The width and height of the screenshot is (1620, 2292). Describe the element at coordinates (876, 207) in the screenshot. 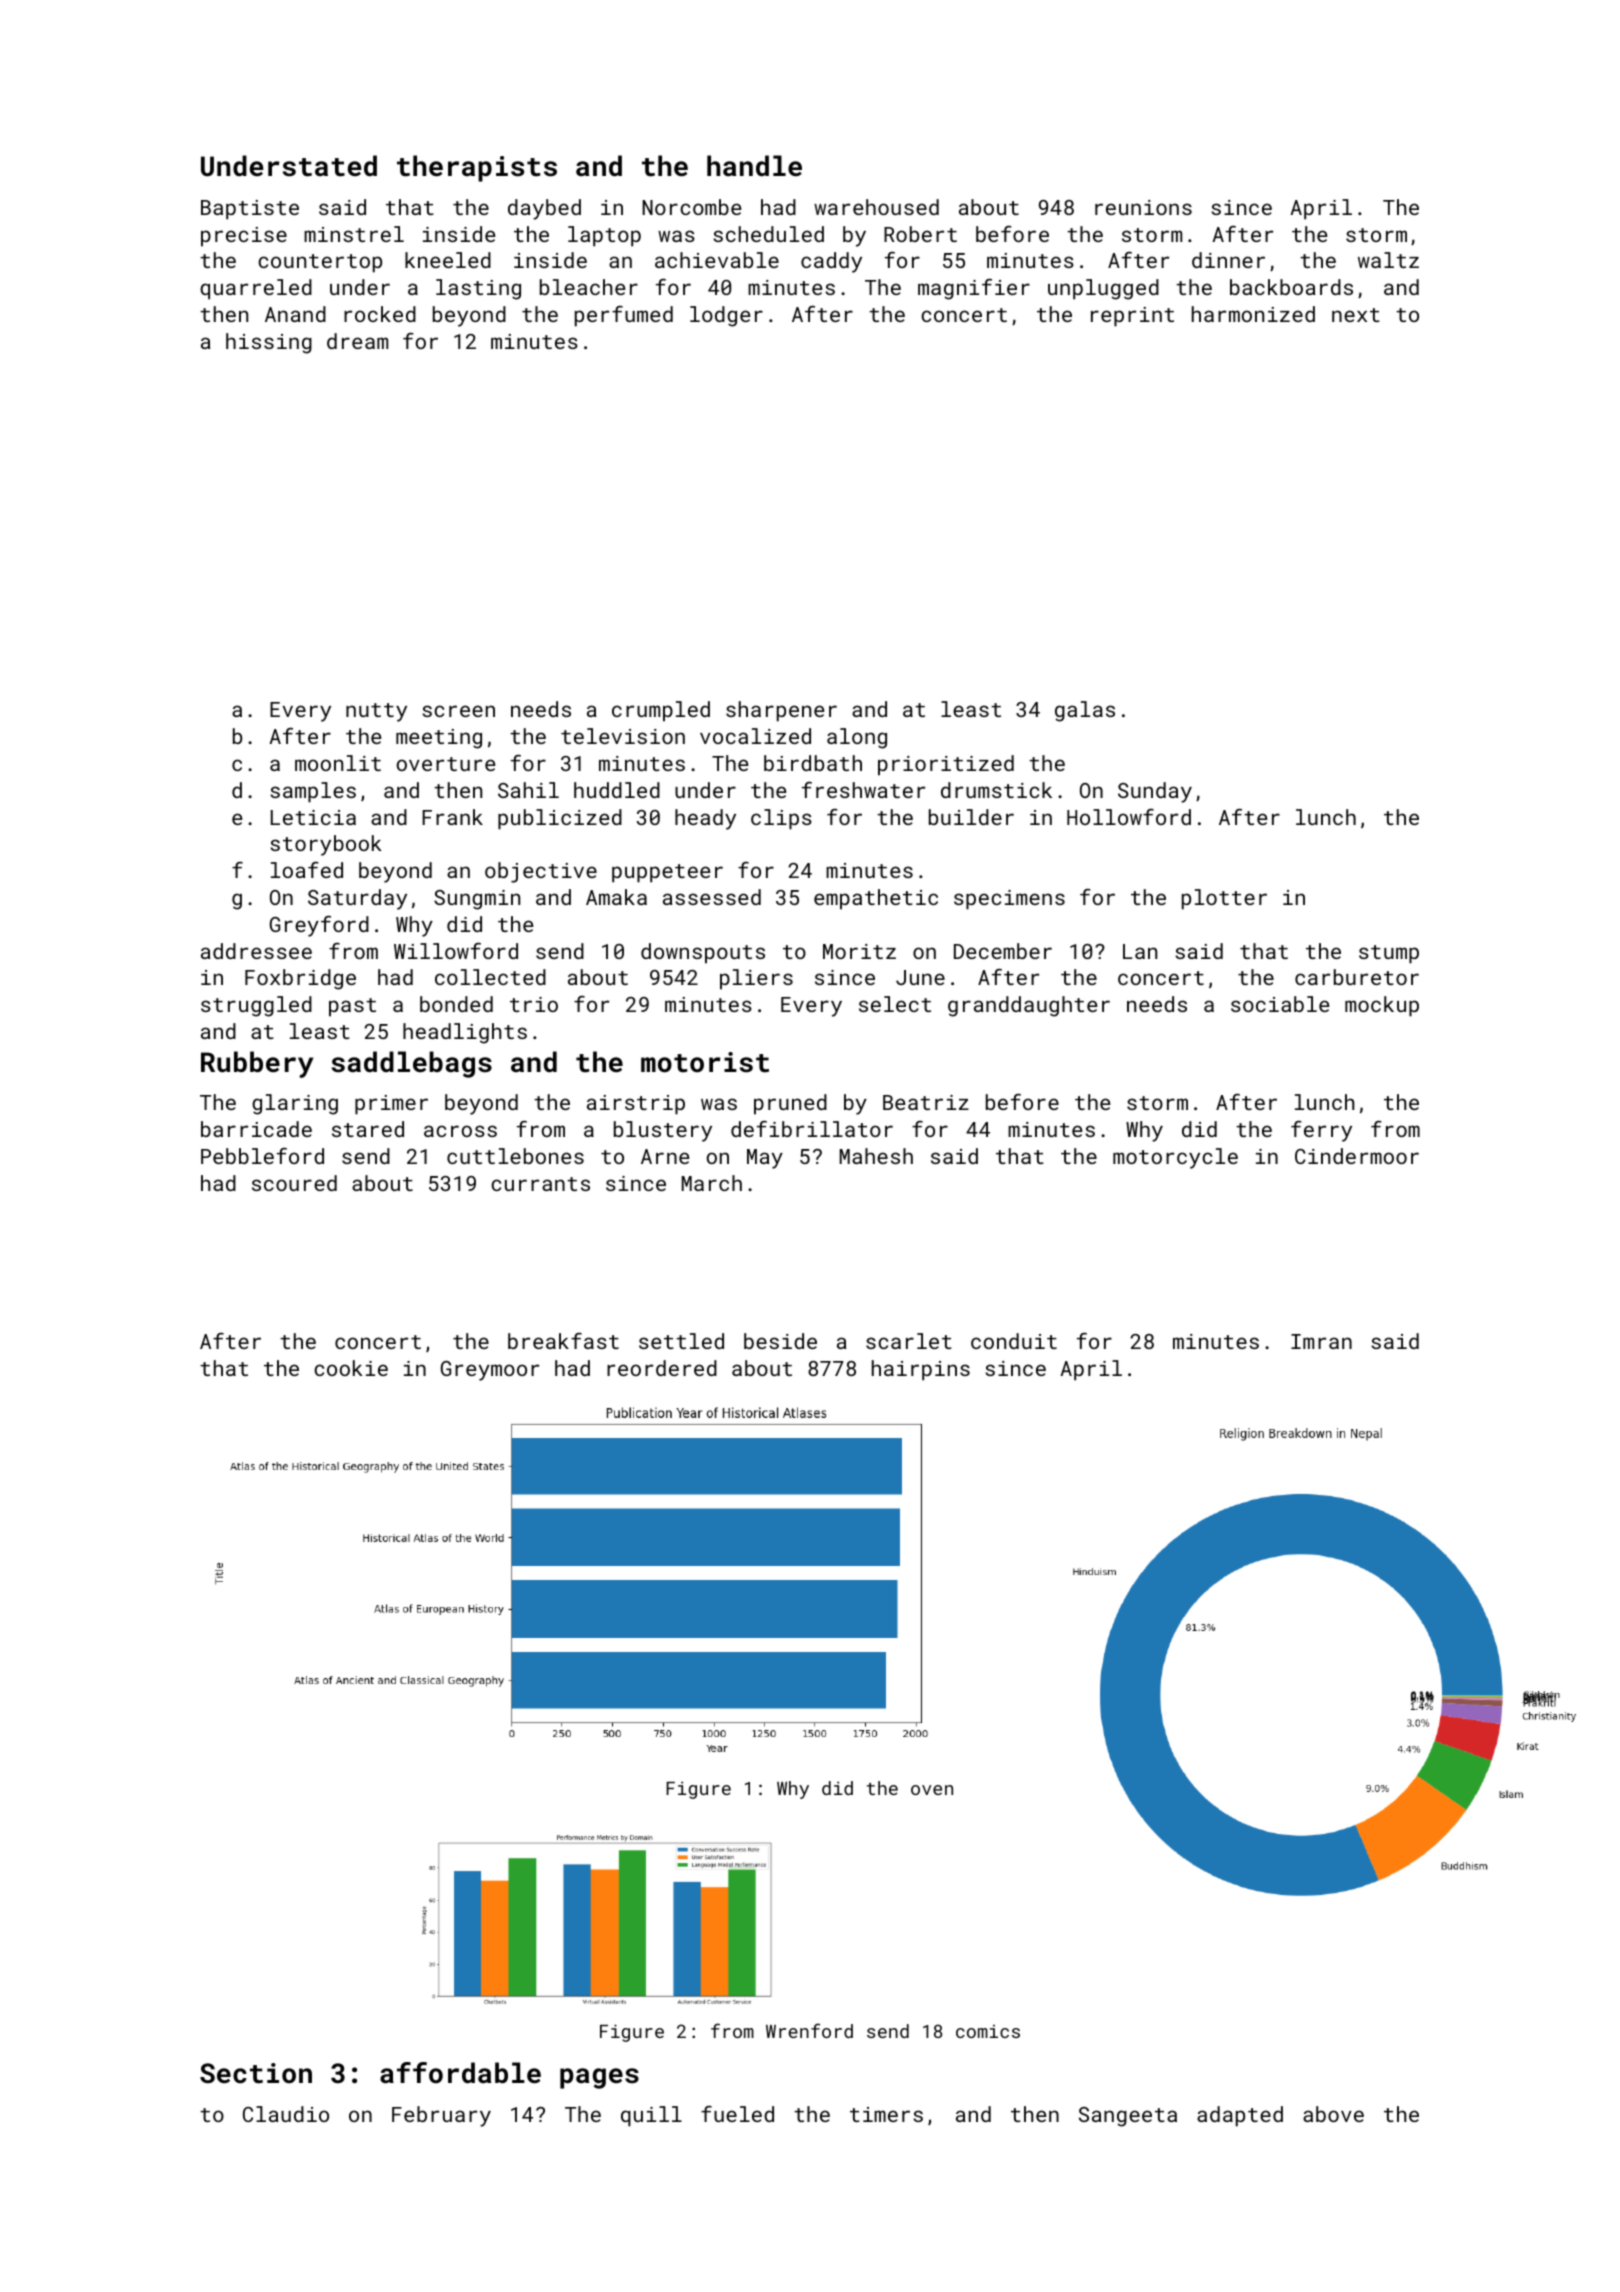

I see `warehoused` at that location.
